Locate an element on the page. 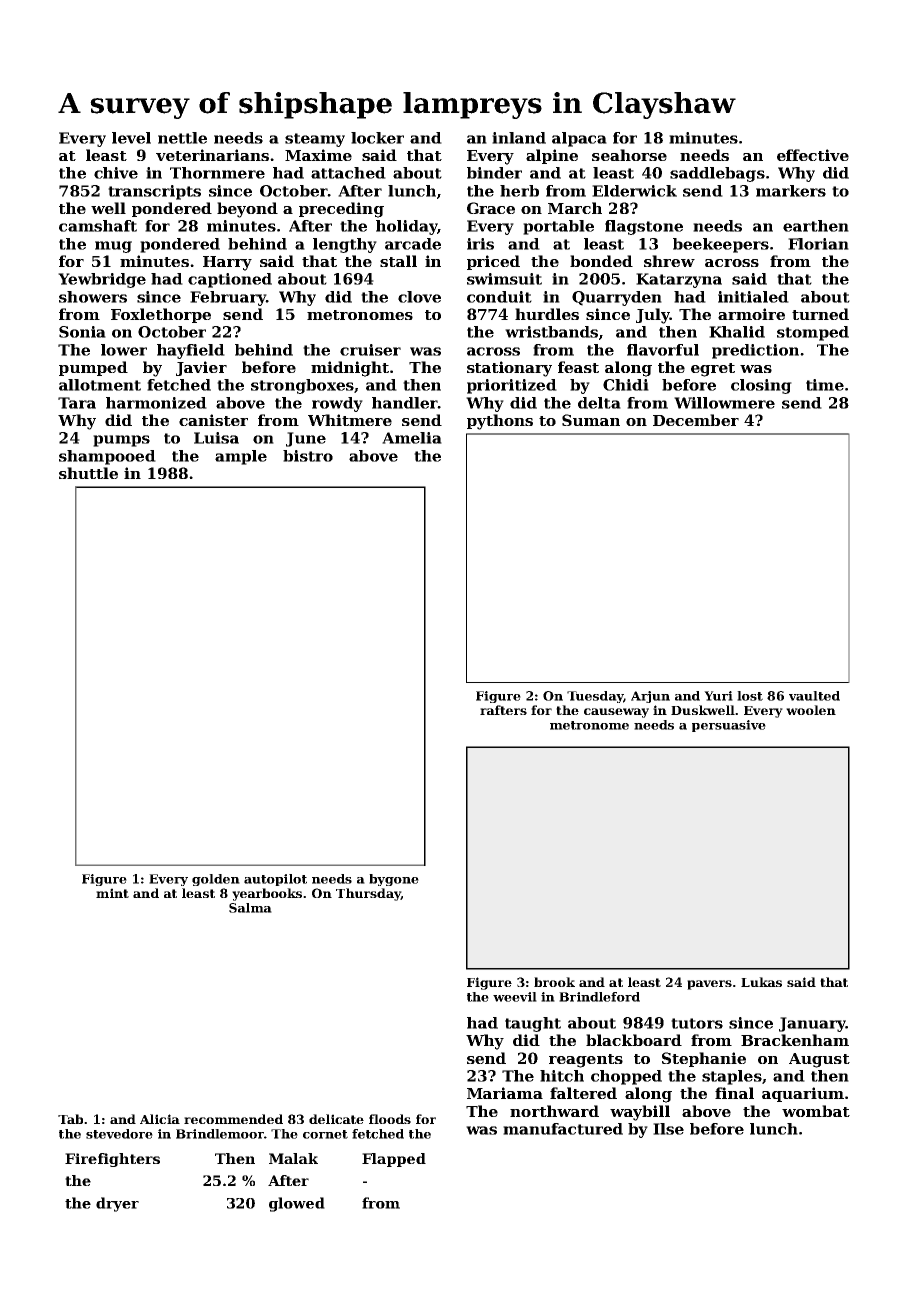 Image resolution: width=908 pixels, height=1316 pixels. Yuri is located at coordinates (718, 696).
